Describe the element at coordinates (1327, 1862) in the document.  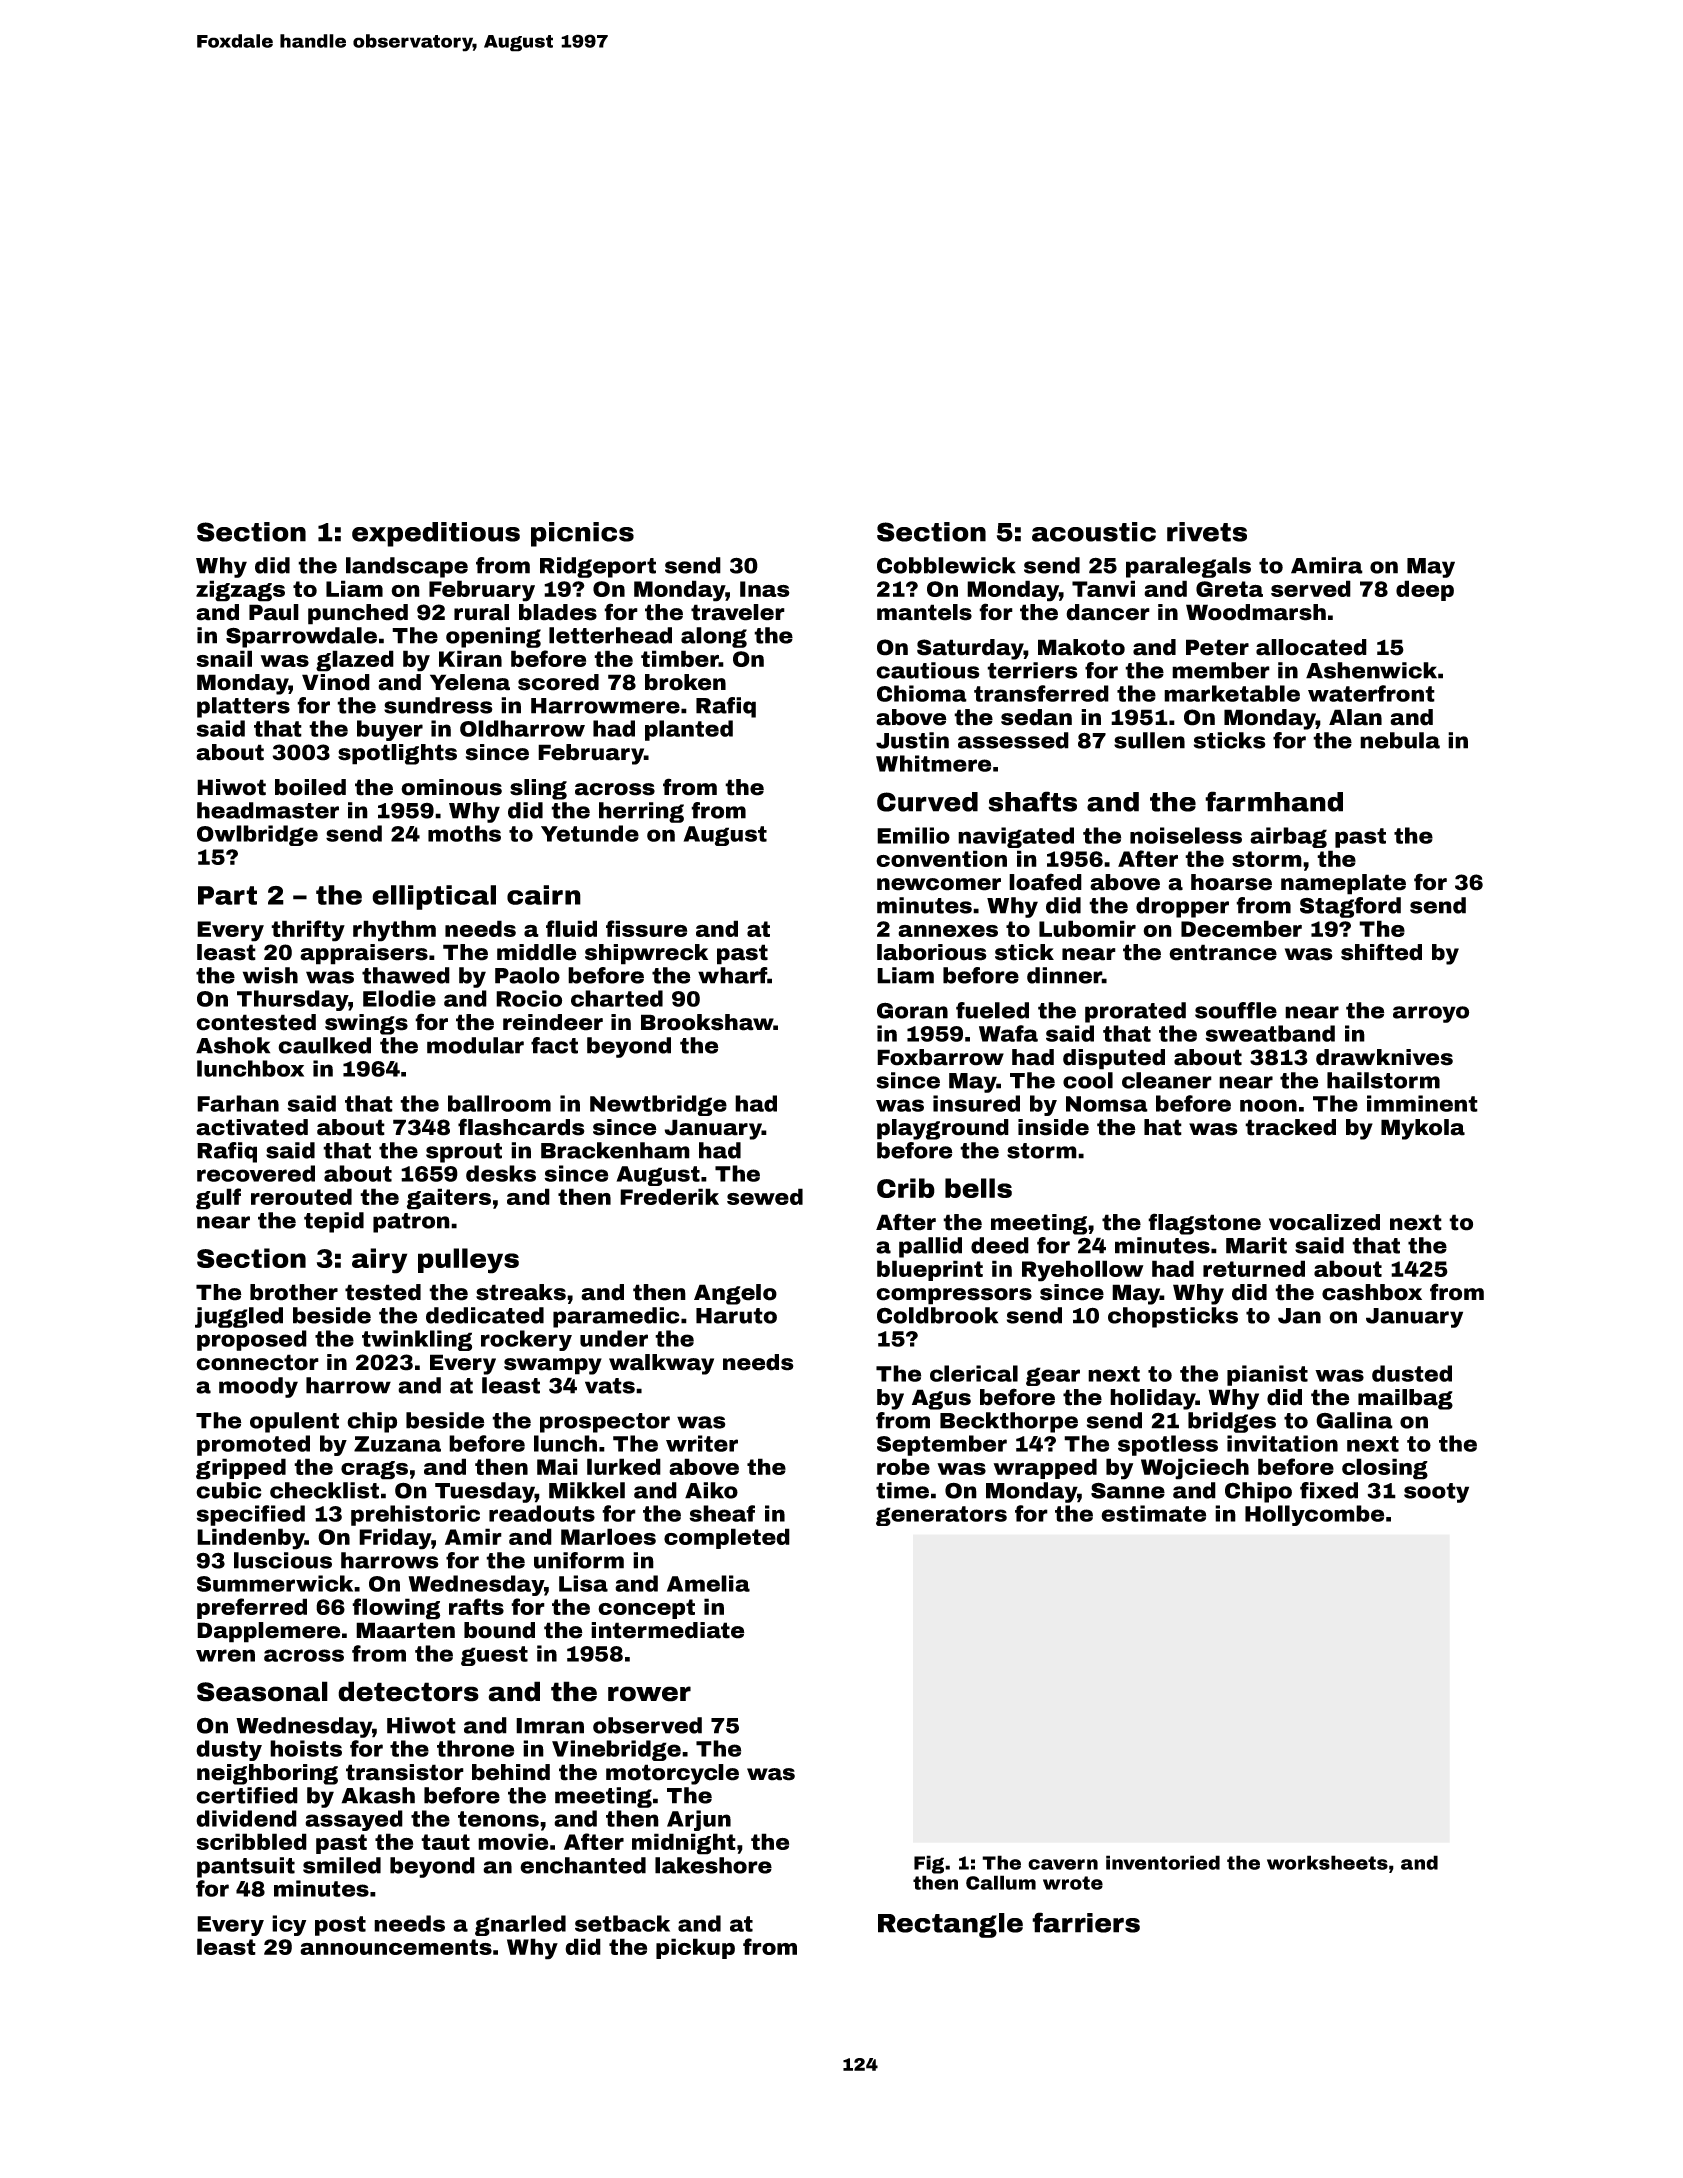
I see `worksheets` at that location.
